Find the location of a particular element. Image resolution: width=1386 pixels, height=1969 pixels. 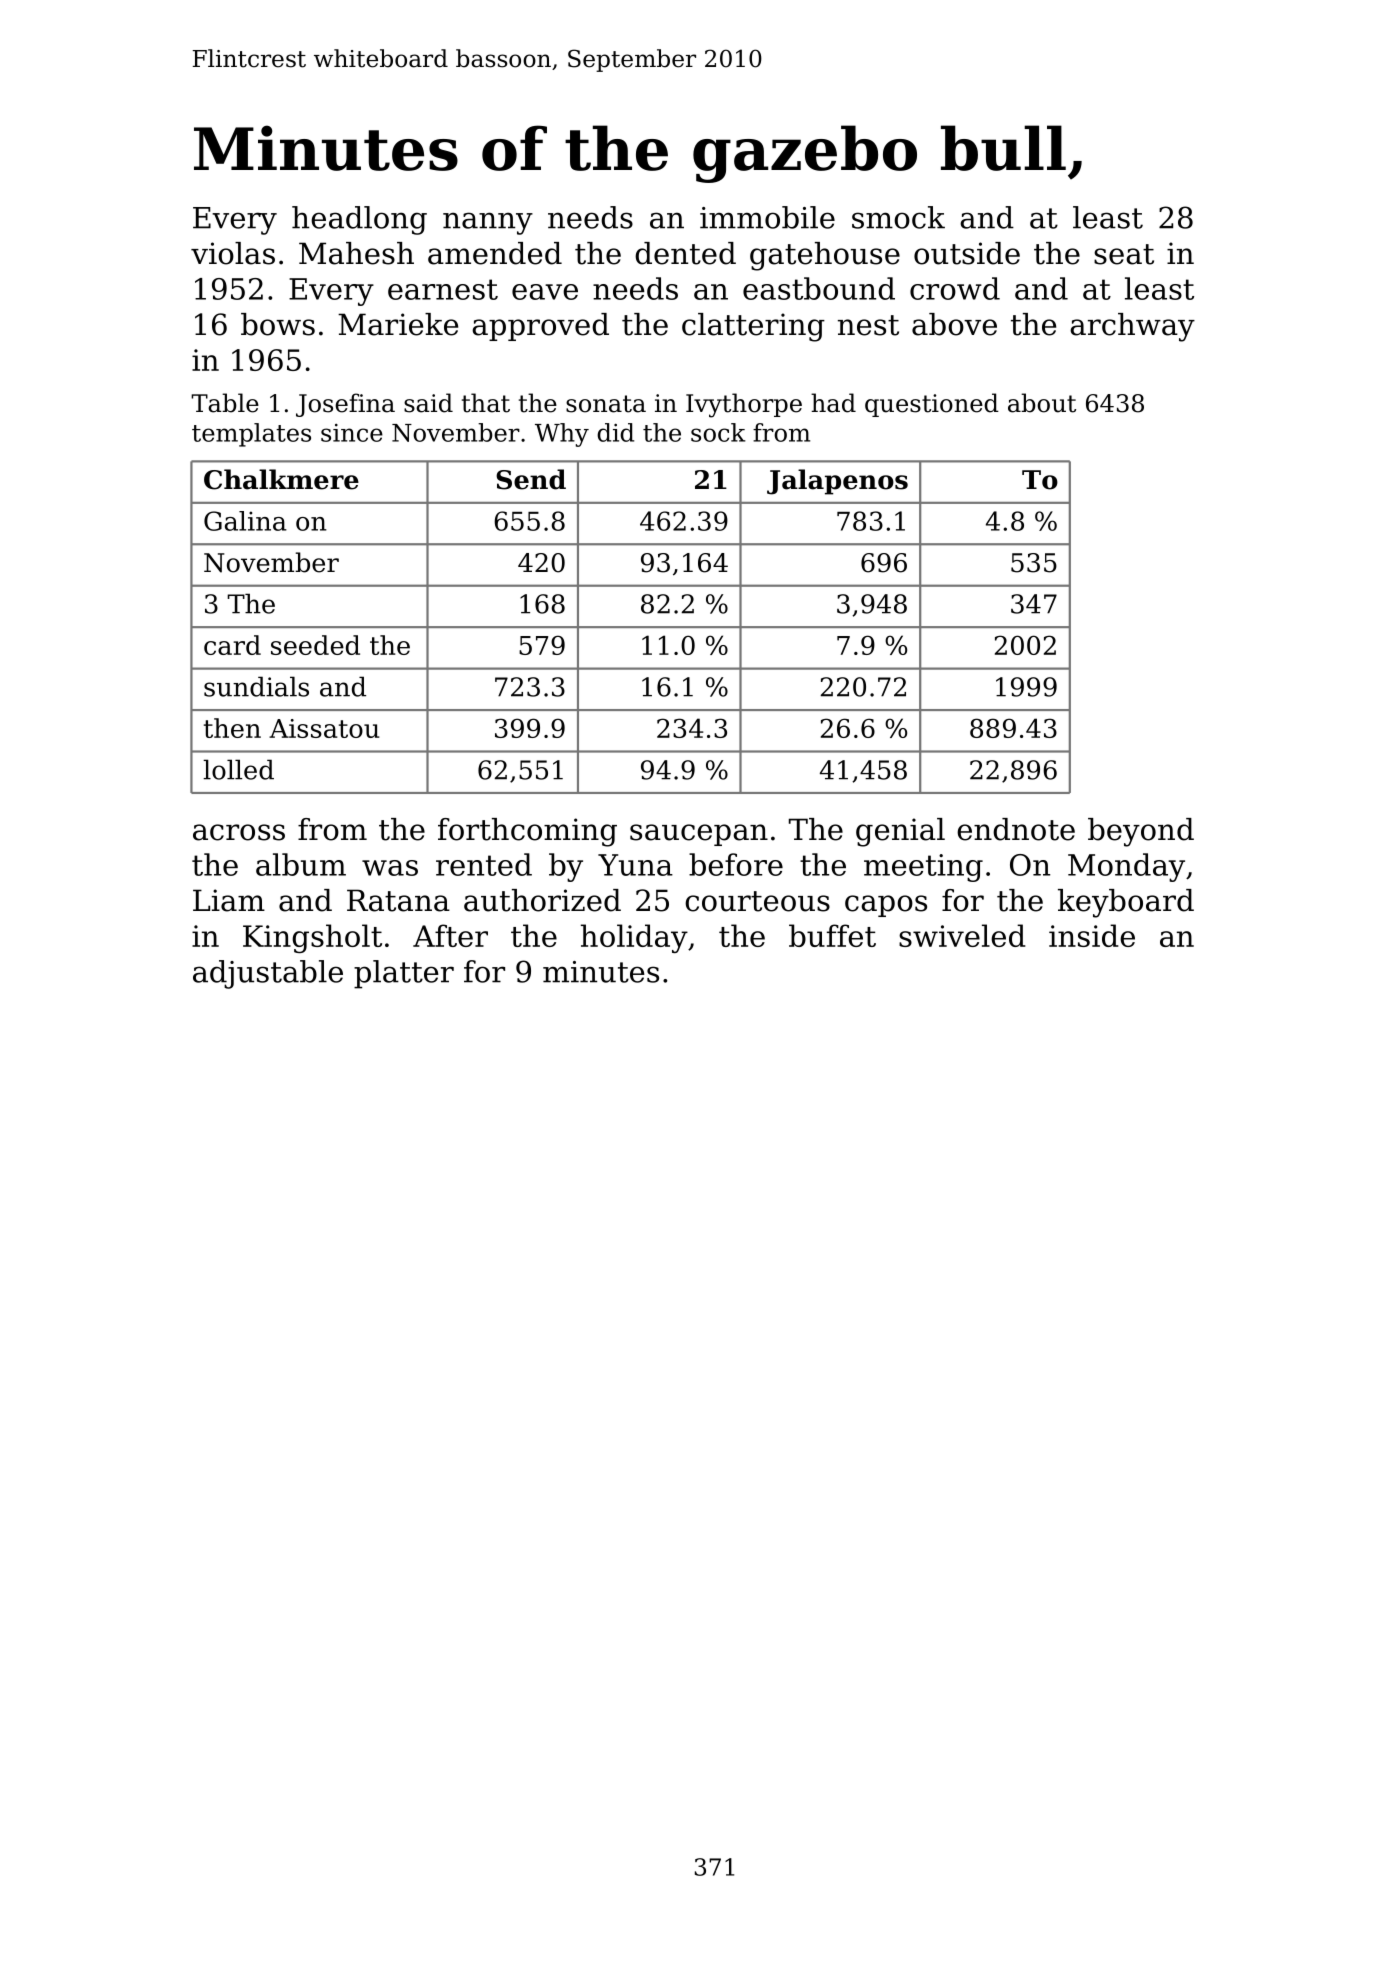

beyond is located at coordinates (1141, 832).
